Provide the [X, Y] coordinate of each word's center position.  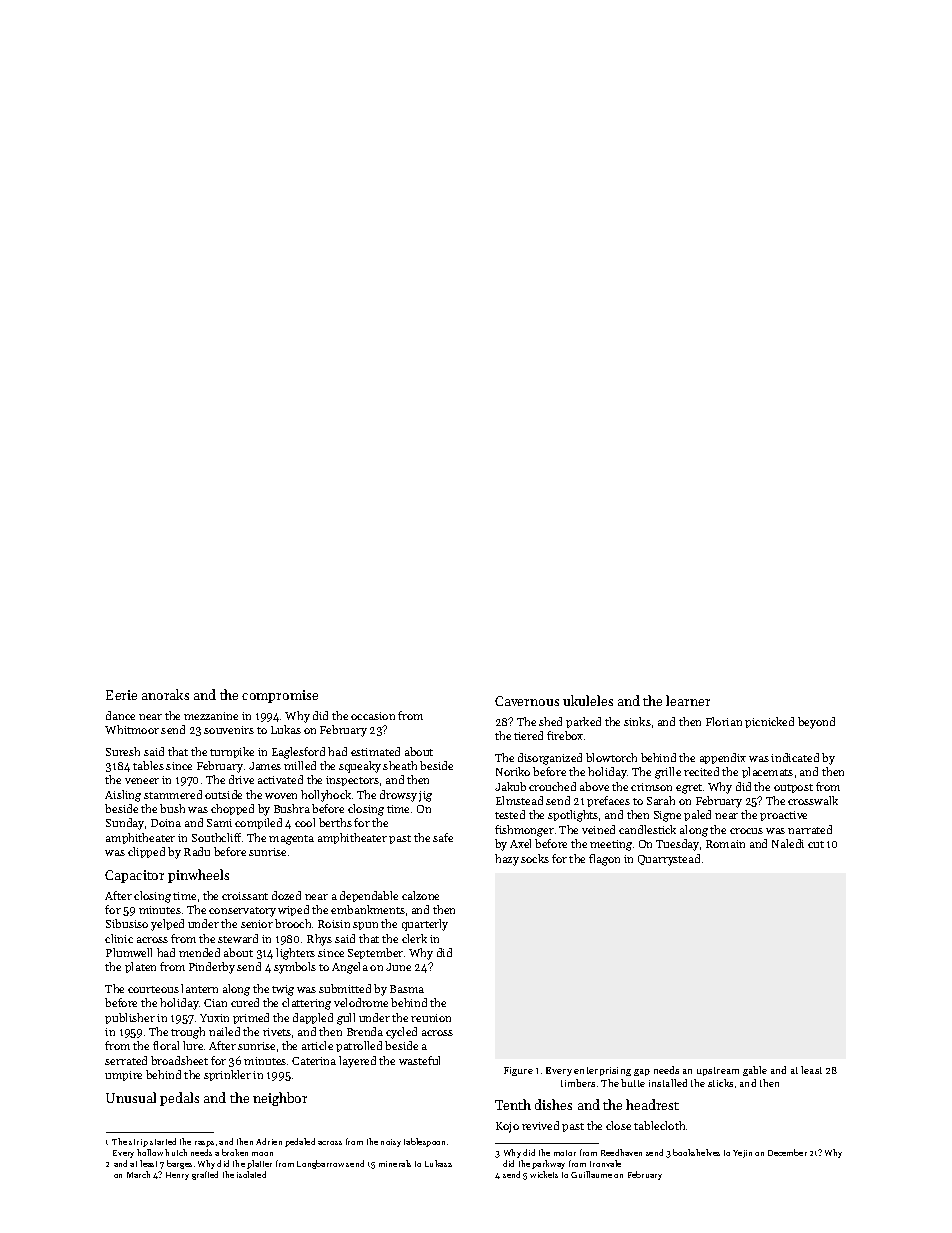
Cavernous [527, 701]
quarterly [425, 925]
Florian [724, 721]
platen [140, 967]
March [138, 1174]
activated [280, 779]
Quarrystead [669, 860]
